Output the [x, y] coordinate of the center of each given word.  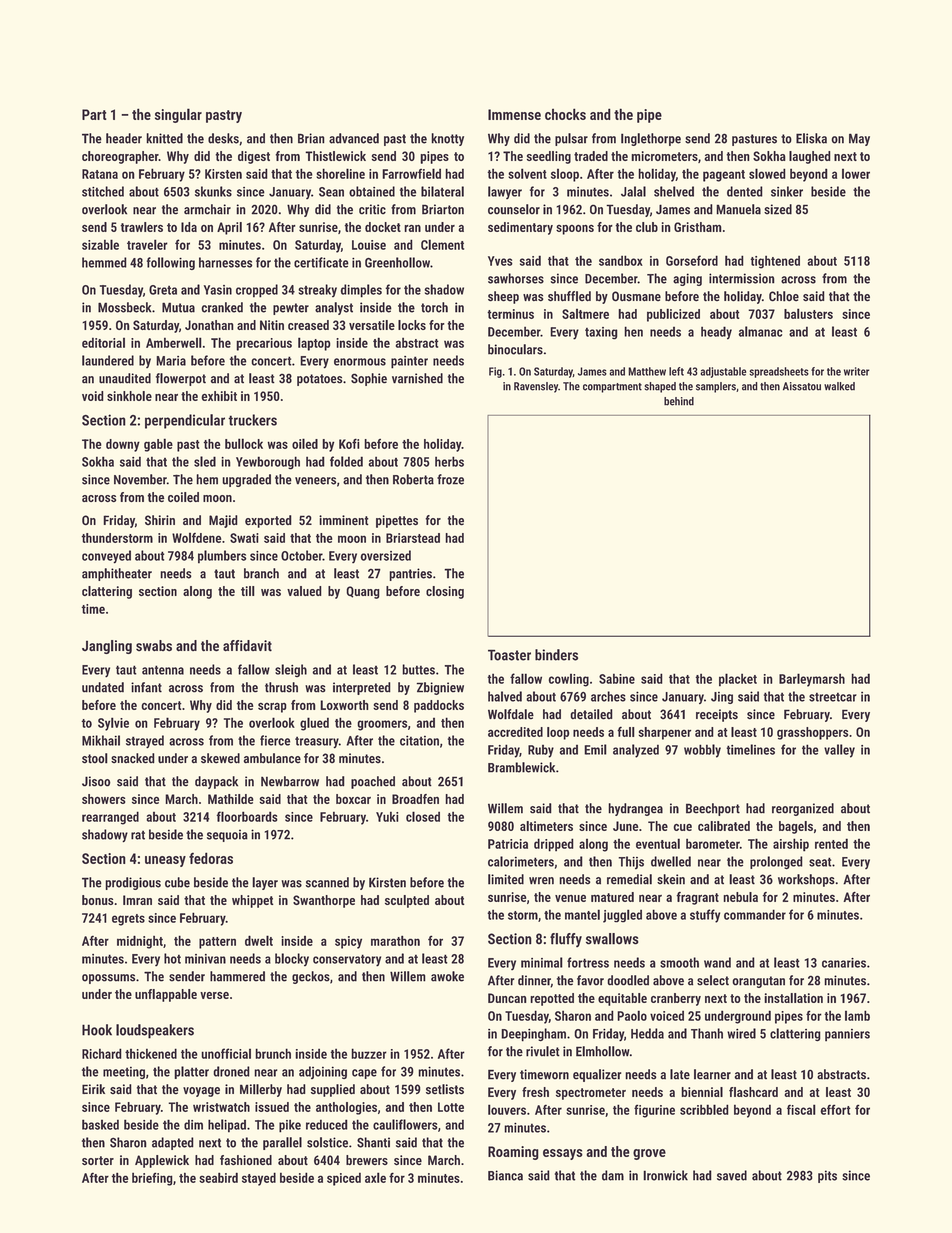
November [140, 479]
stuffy [705, 916]
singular [178, 115]
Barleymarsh [812, 680]
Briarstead [413, 538]
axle [375, 1177]
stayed [259, 1179]
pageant [724, 176]
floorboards [247, 816]
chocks [565, 114]
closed [423, 816]
